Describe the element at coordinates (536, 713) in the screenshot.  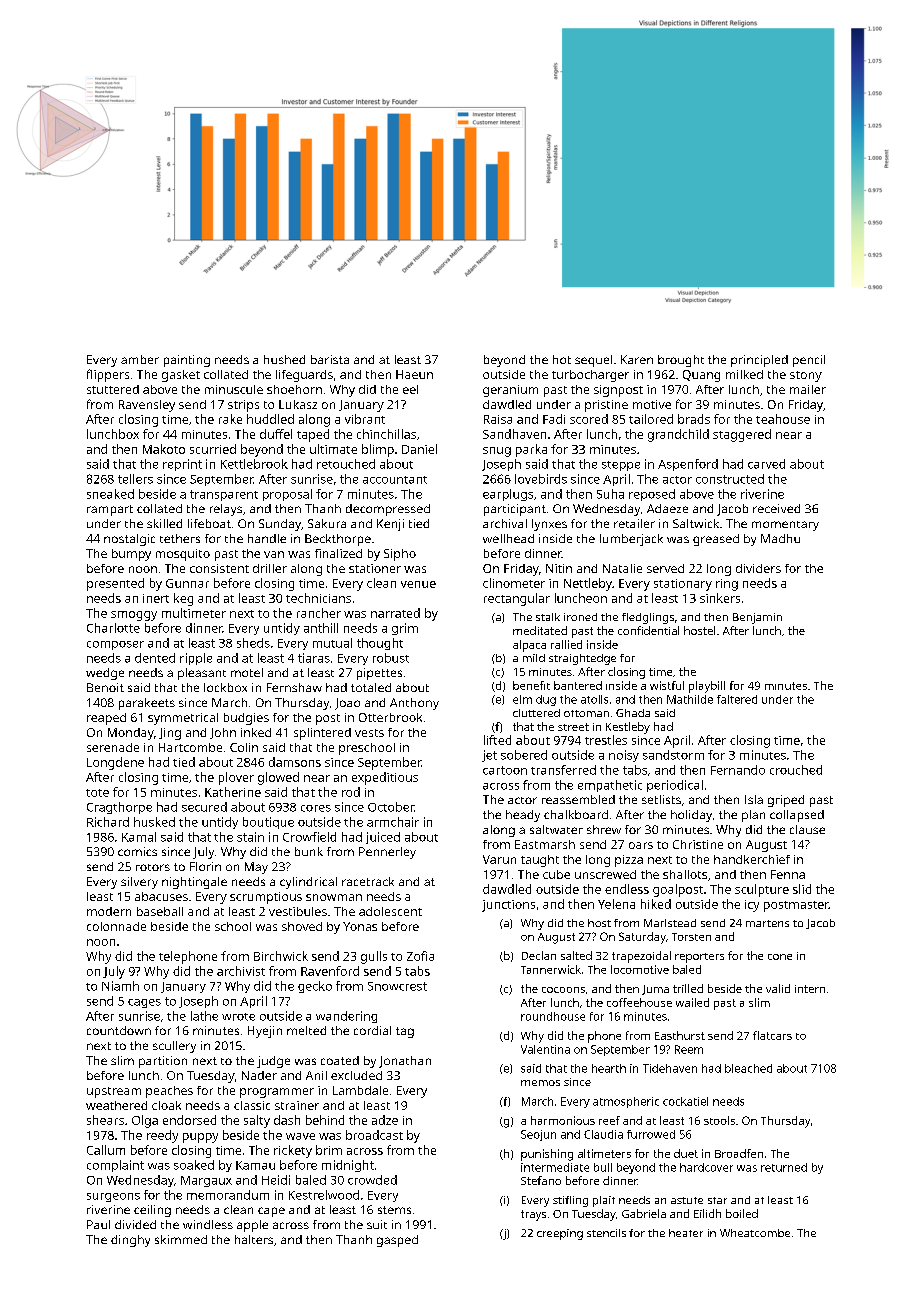
I see `cluttered` at that location.
